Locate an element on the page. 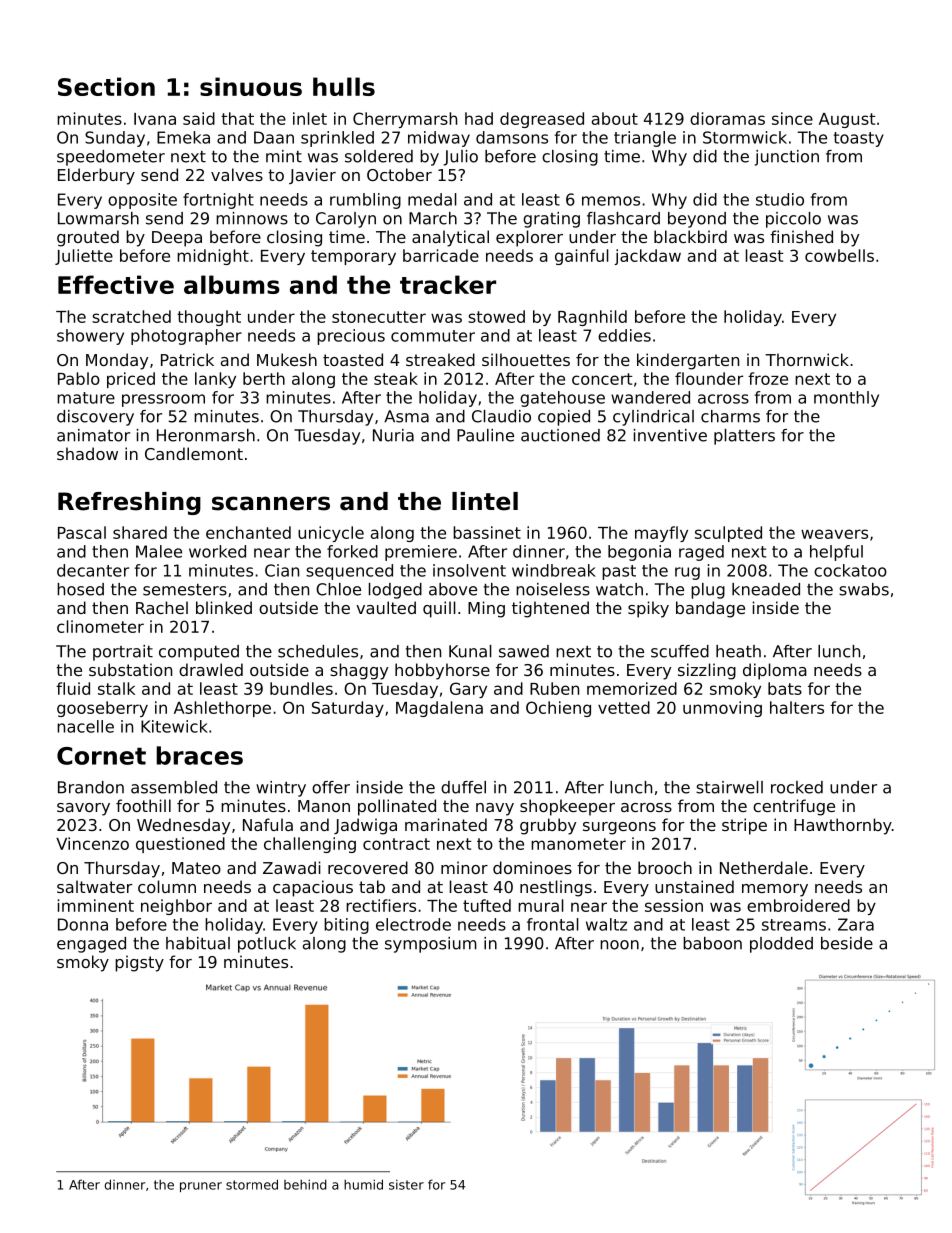  session is located at coordinates (674, 905).
